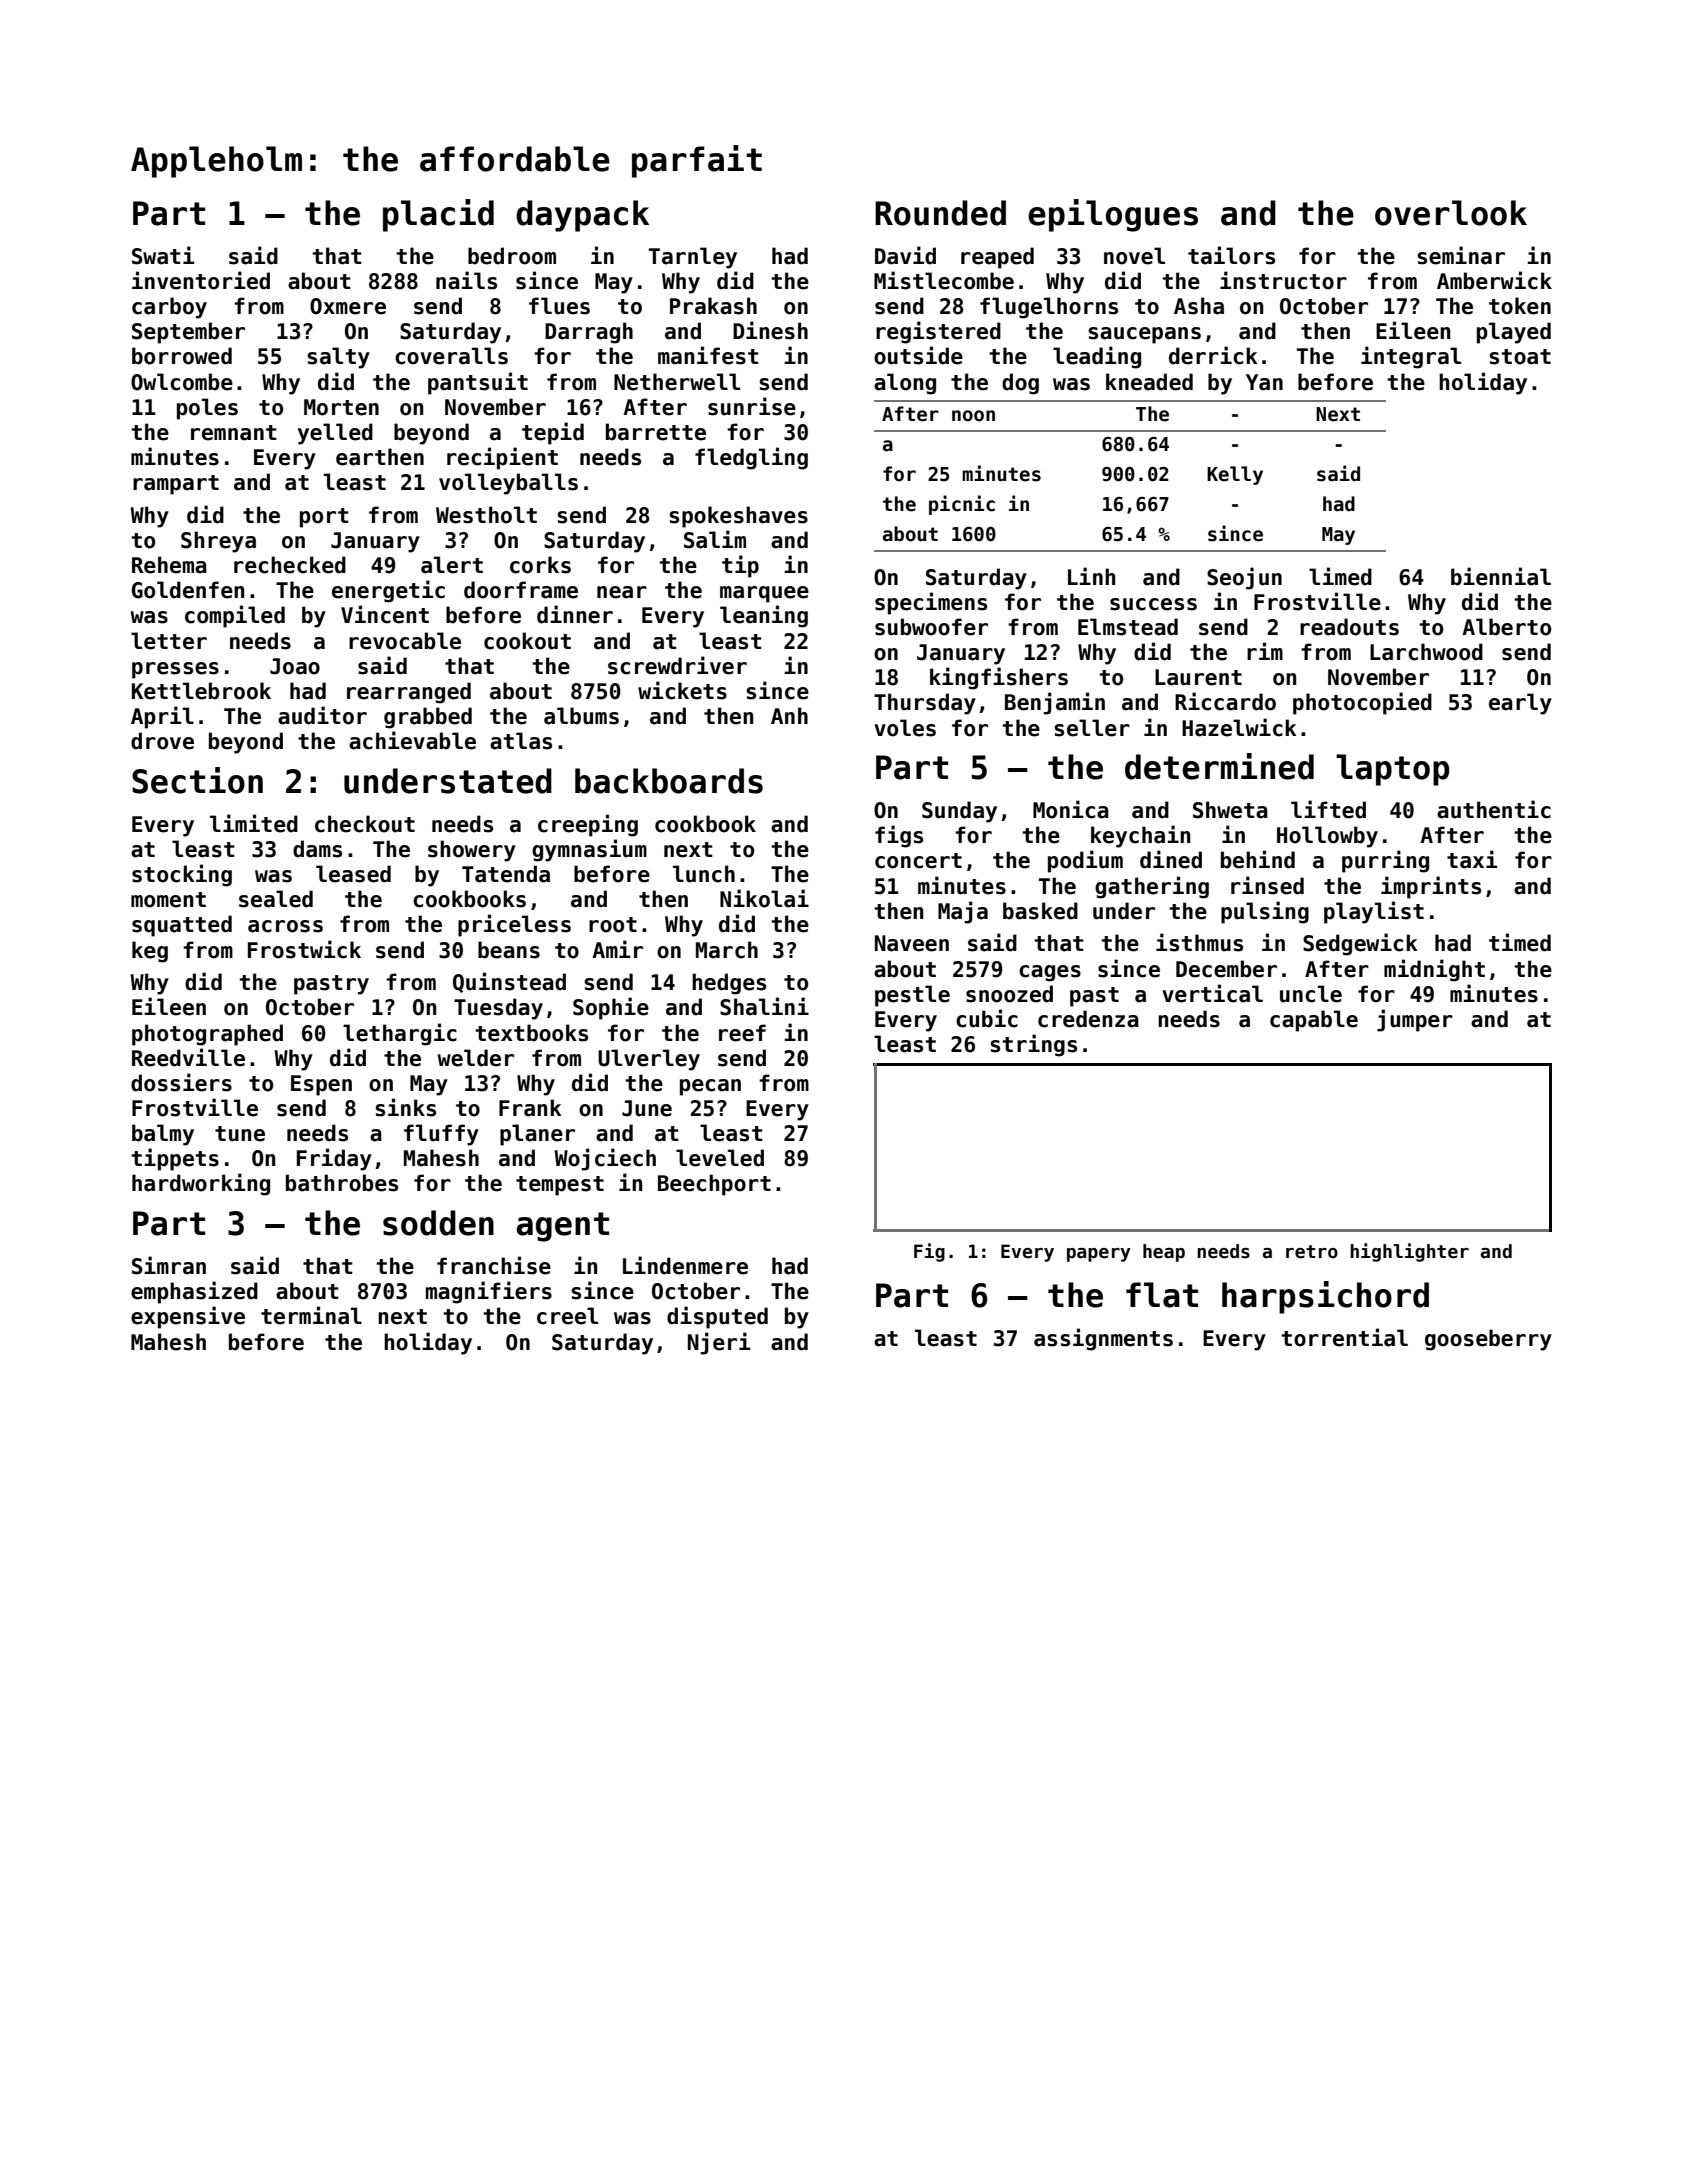  I want to click on pantsuit, so click(478, 383).
